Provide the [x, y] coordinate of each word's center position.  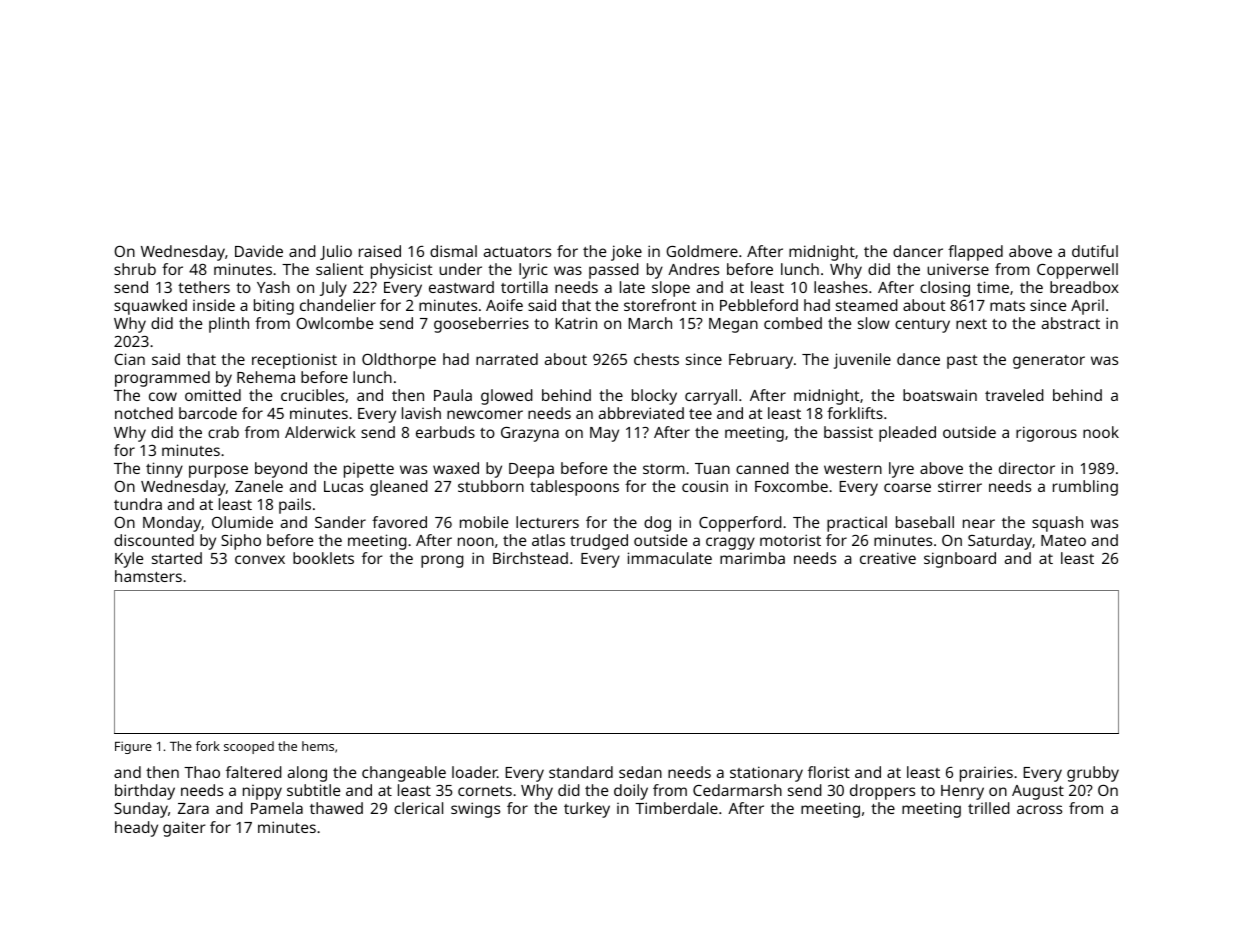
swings [475, 810]
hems [318, 746]
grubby [1093, 774]
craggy [730, 543]
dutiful [1095, 251]
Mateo [1063, 540]
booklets [323, 558]
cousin [705, 486]
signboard [960, 560]
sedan [640, 772]
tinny [164, 470]
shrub [135, 269]
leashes [841, 287]
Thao [202, 772]
